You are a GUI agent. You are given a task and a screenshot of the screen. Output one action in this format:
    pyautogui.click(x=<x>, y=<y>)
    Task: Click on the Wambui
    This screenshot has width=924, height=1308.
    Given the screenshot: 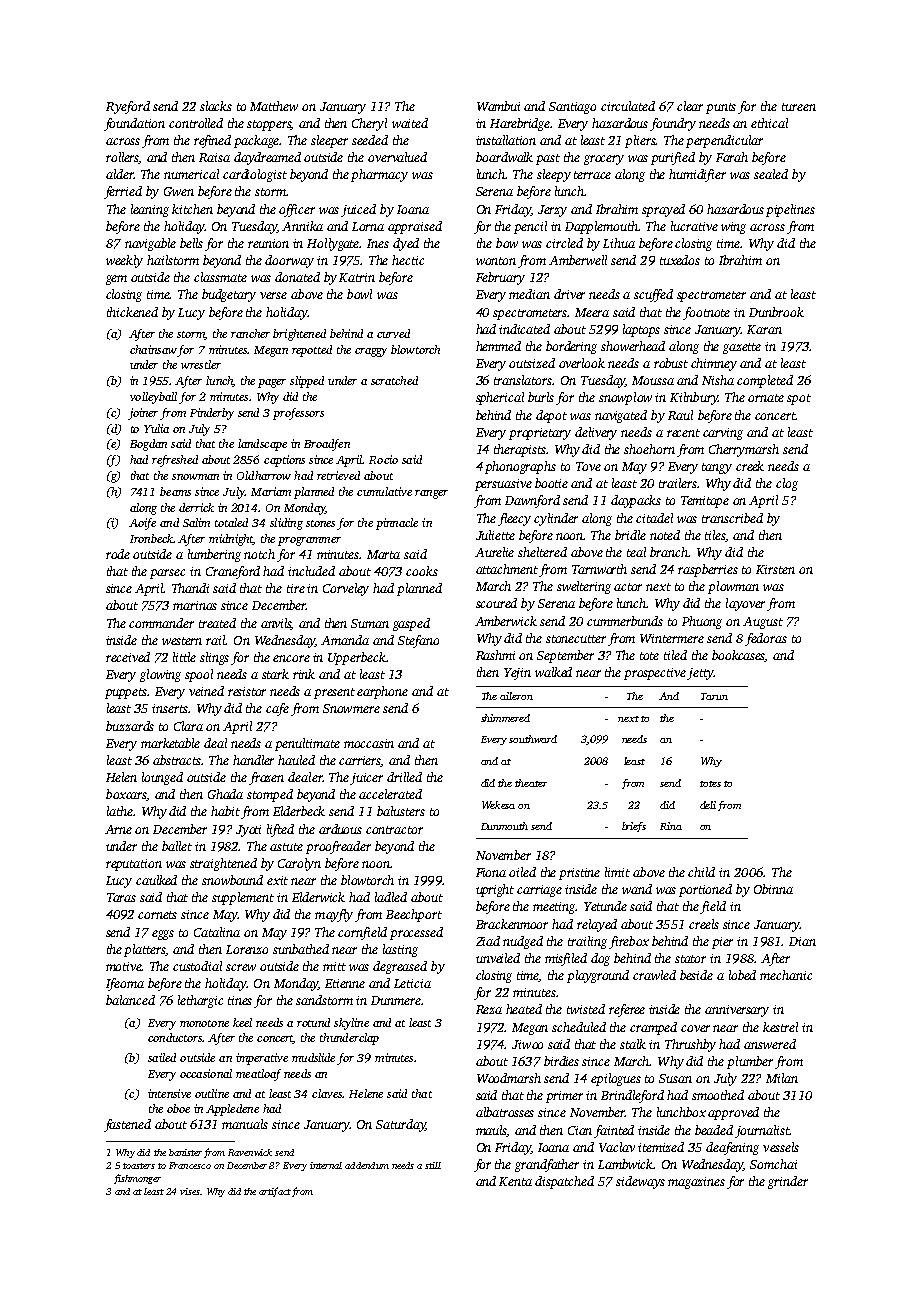 What is the action you would take?
    pyautogui.click(x=498, y=106)
